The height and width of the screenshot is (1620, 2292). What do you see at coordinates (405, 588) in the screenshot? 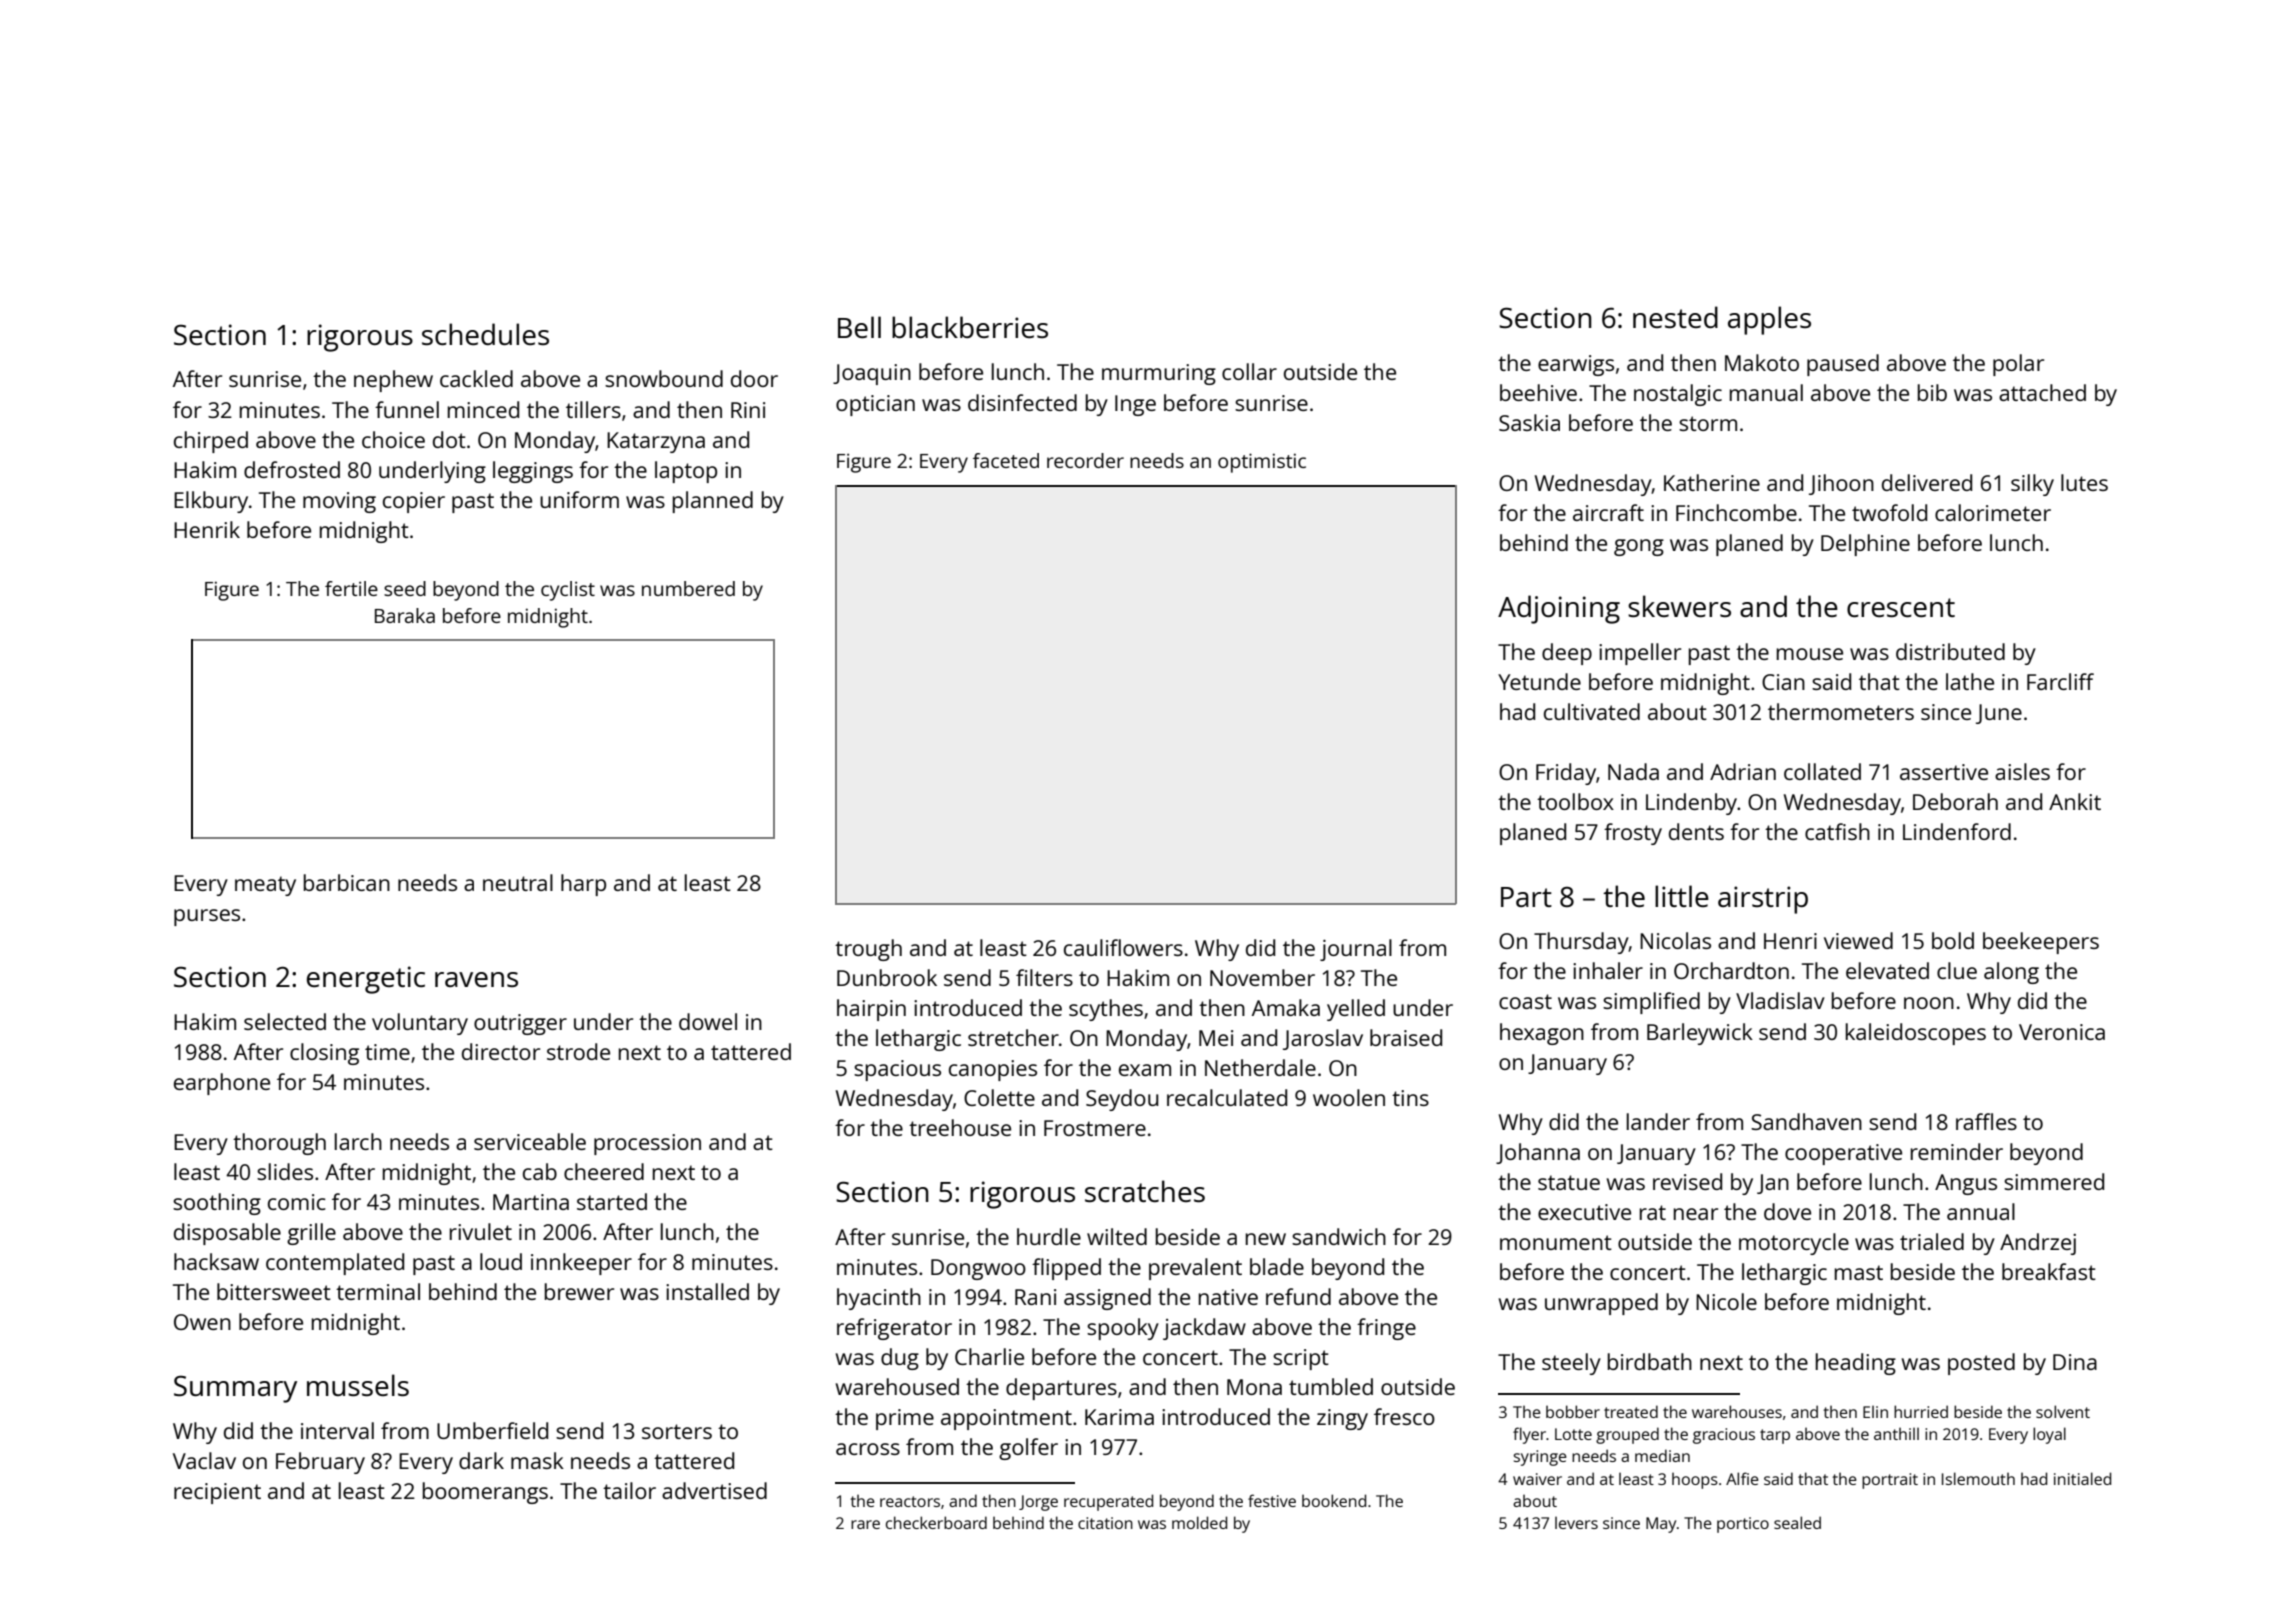
I see `seed` at bounding box center [405, 588].
